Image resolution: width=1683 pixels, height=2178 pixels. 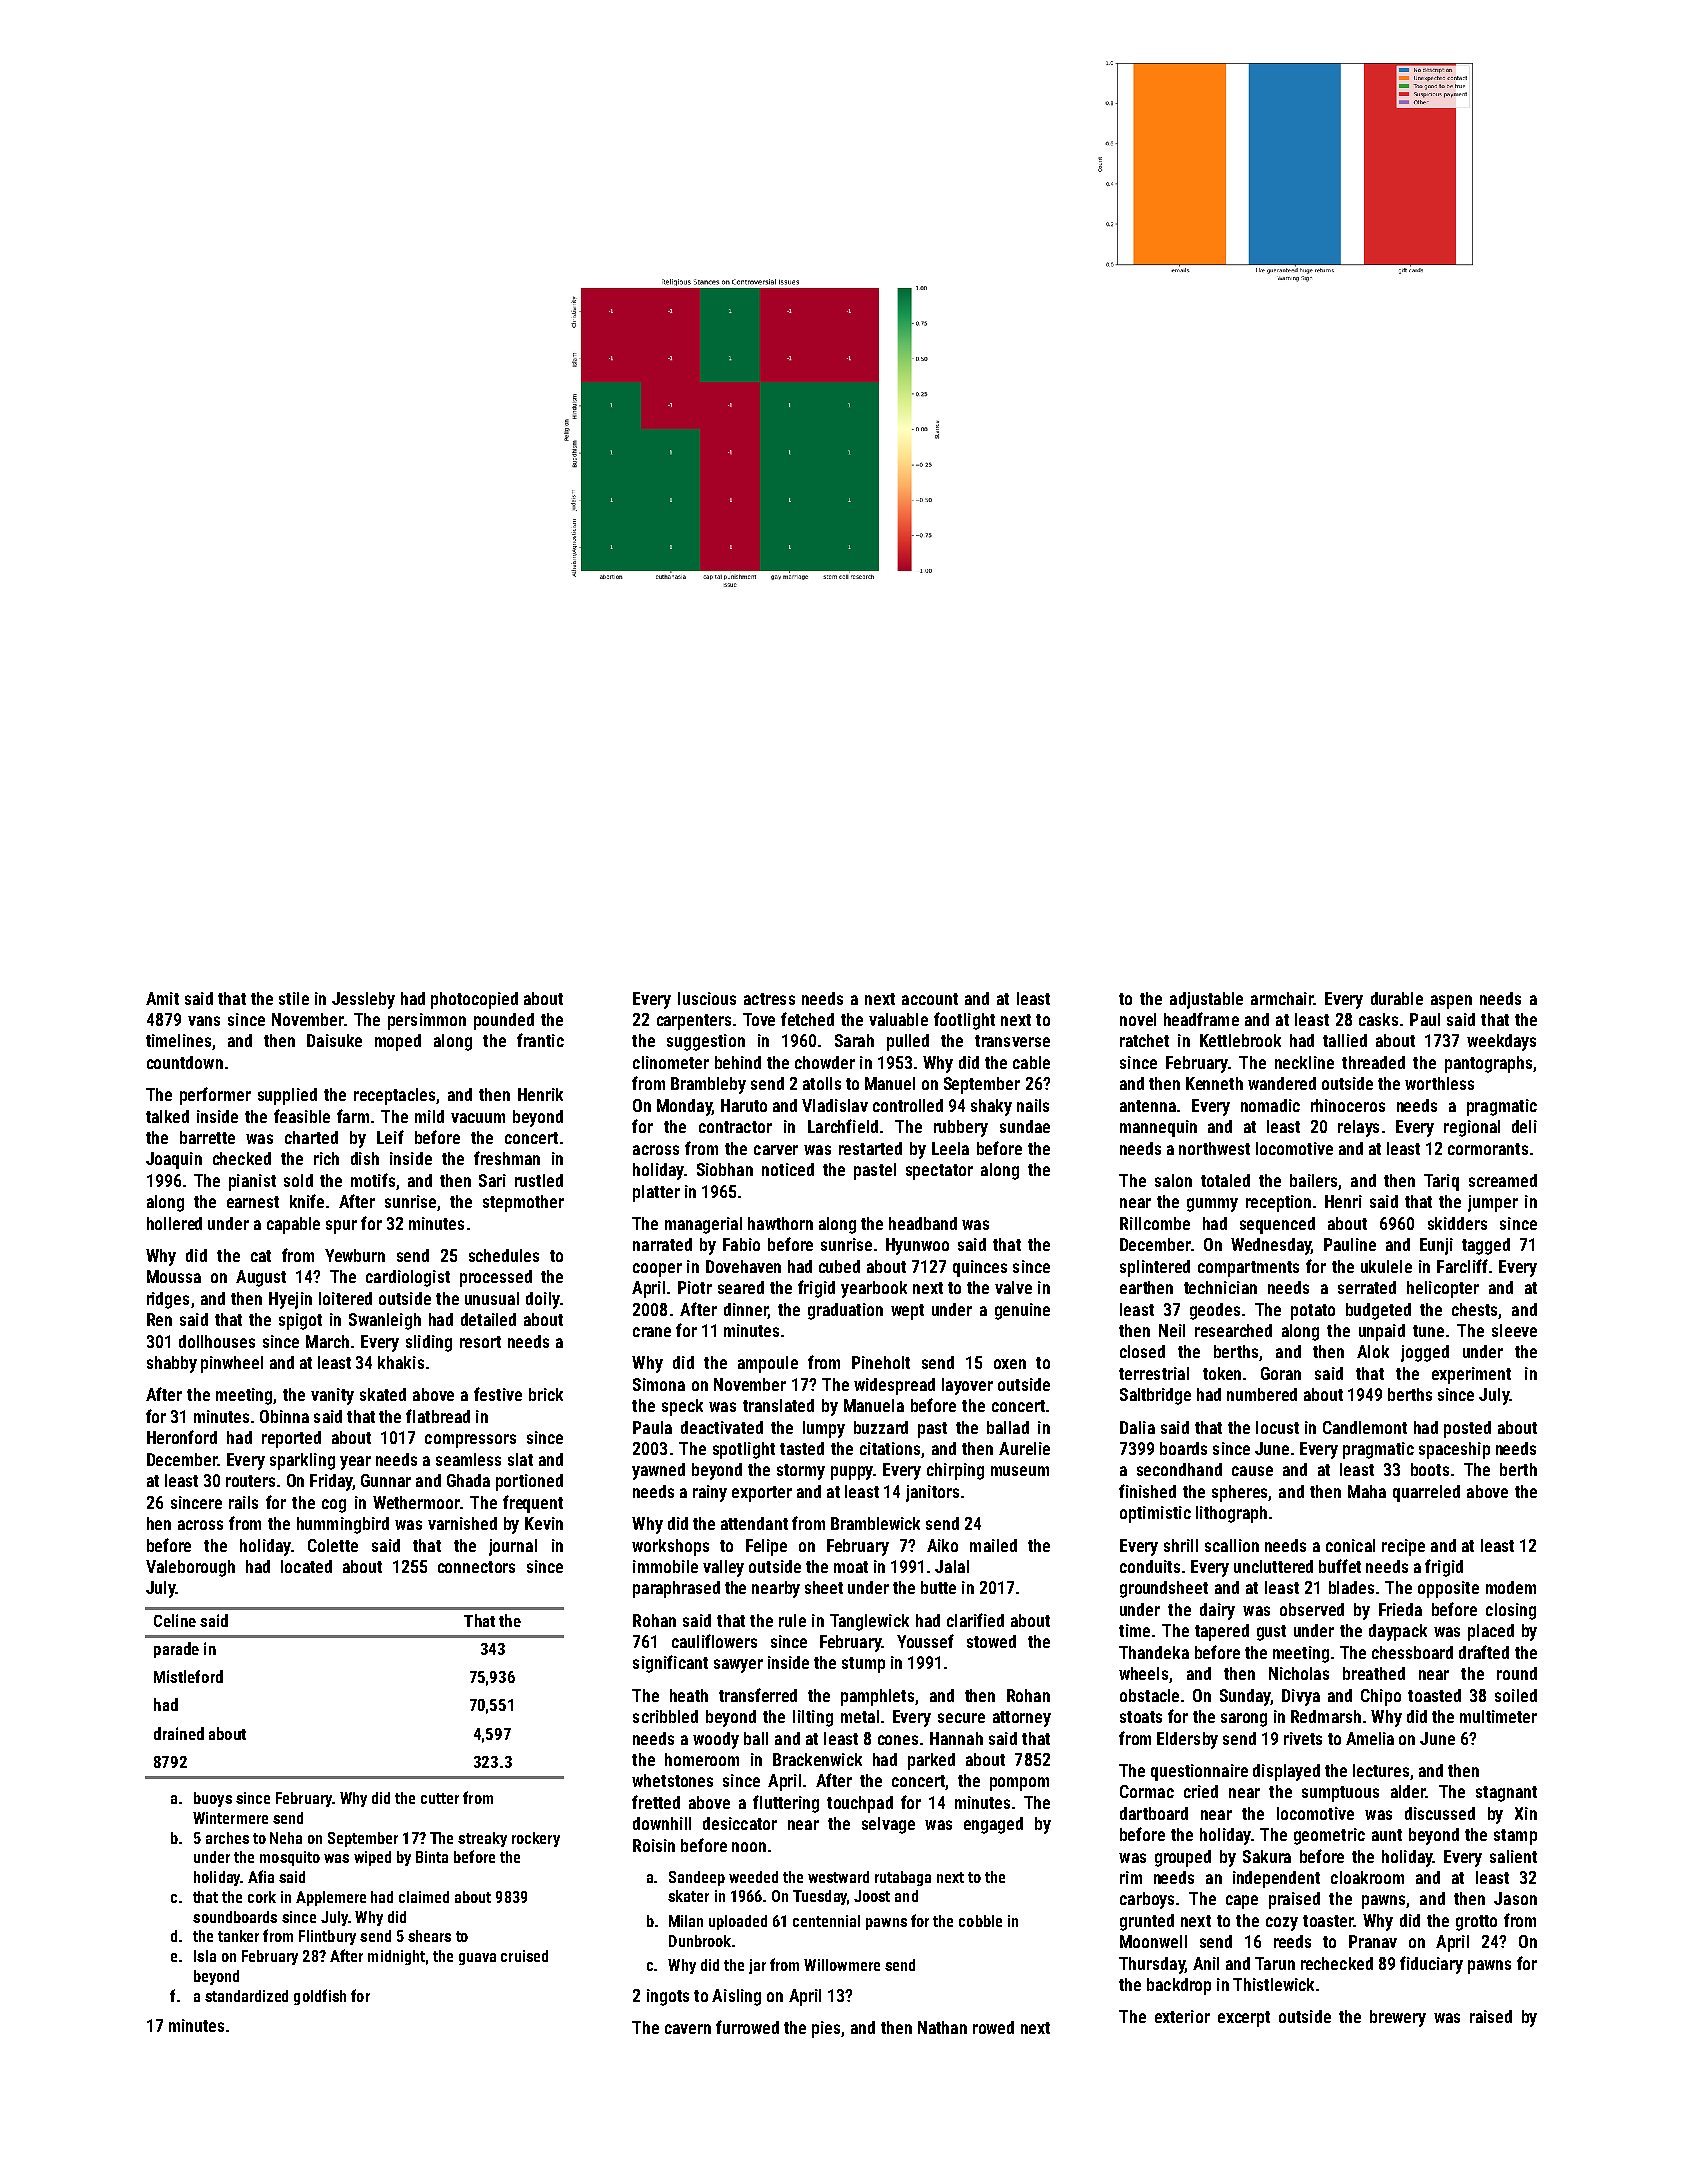 I want to click on connectors, so click(x=476, y=1567).
